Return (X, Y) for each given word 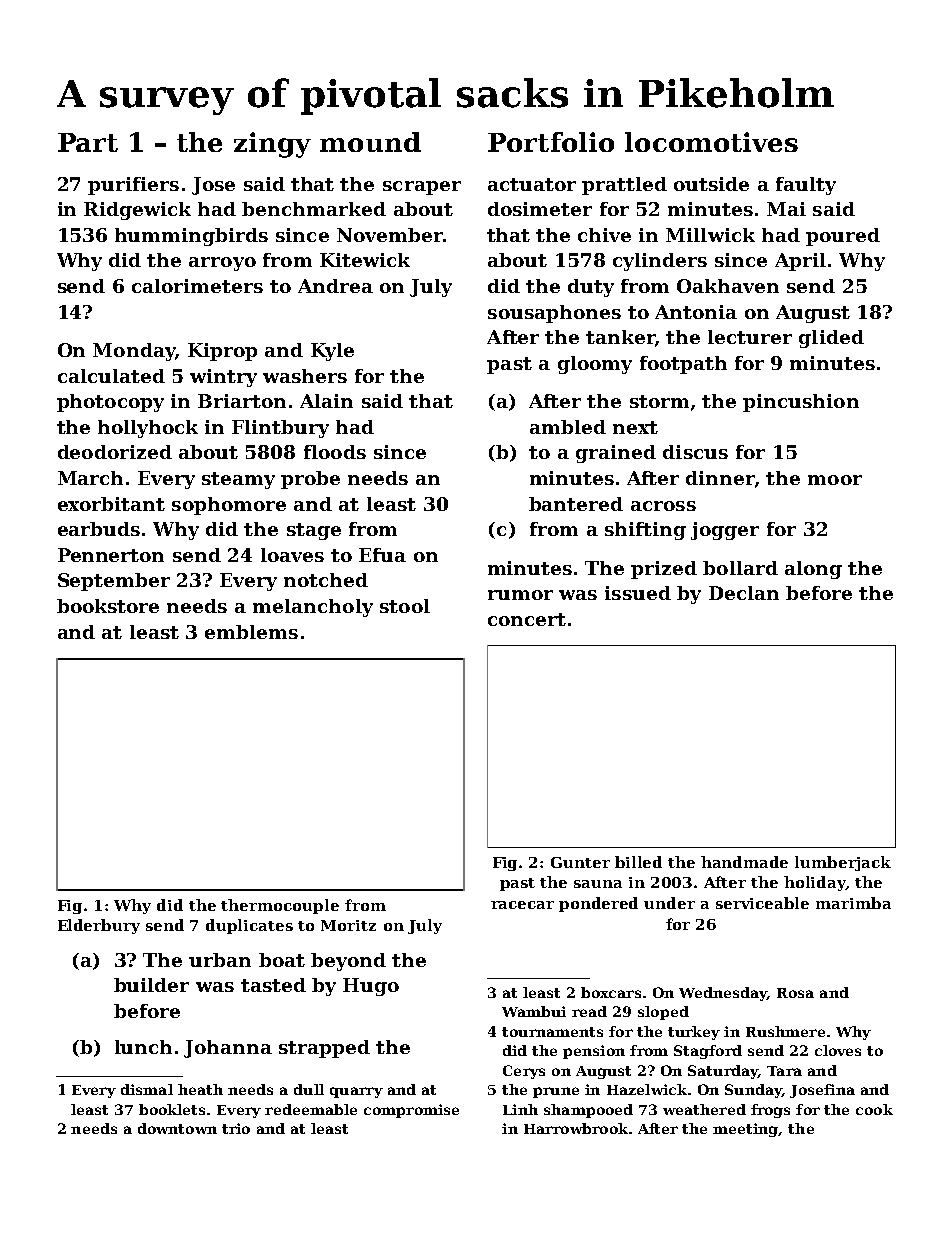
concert (527, 619)
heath (200, 1089)
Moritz (348, 925)
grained (616, 454)
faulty (806, 186)
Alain (326, 401)
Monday (134, 352)
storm (659, 401)
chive (604, 235)
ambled (568, 427)
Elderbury (99, 926)
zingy (272, 145)
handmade (744, 862)
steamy (238, 480)
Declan (744, 593)
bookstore (108, 606)
